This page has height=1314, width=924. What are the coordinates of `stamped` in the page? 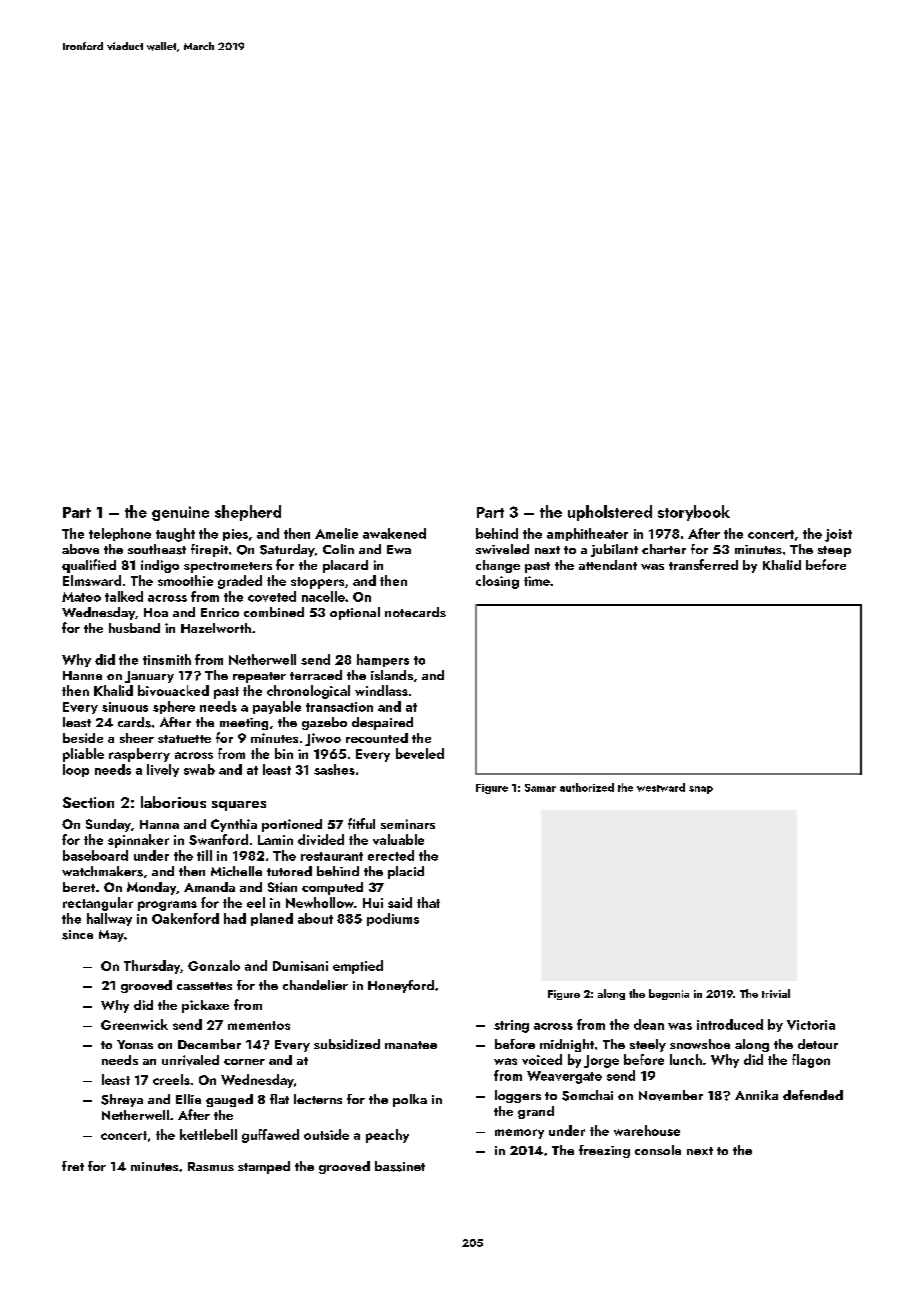 It's located at (264, 1167).
